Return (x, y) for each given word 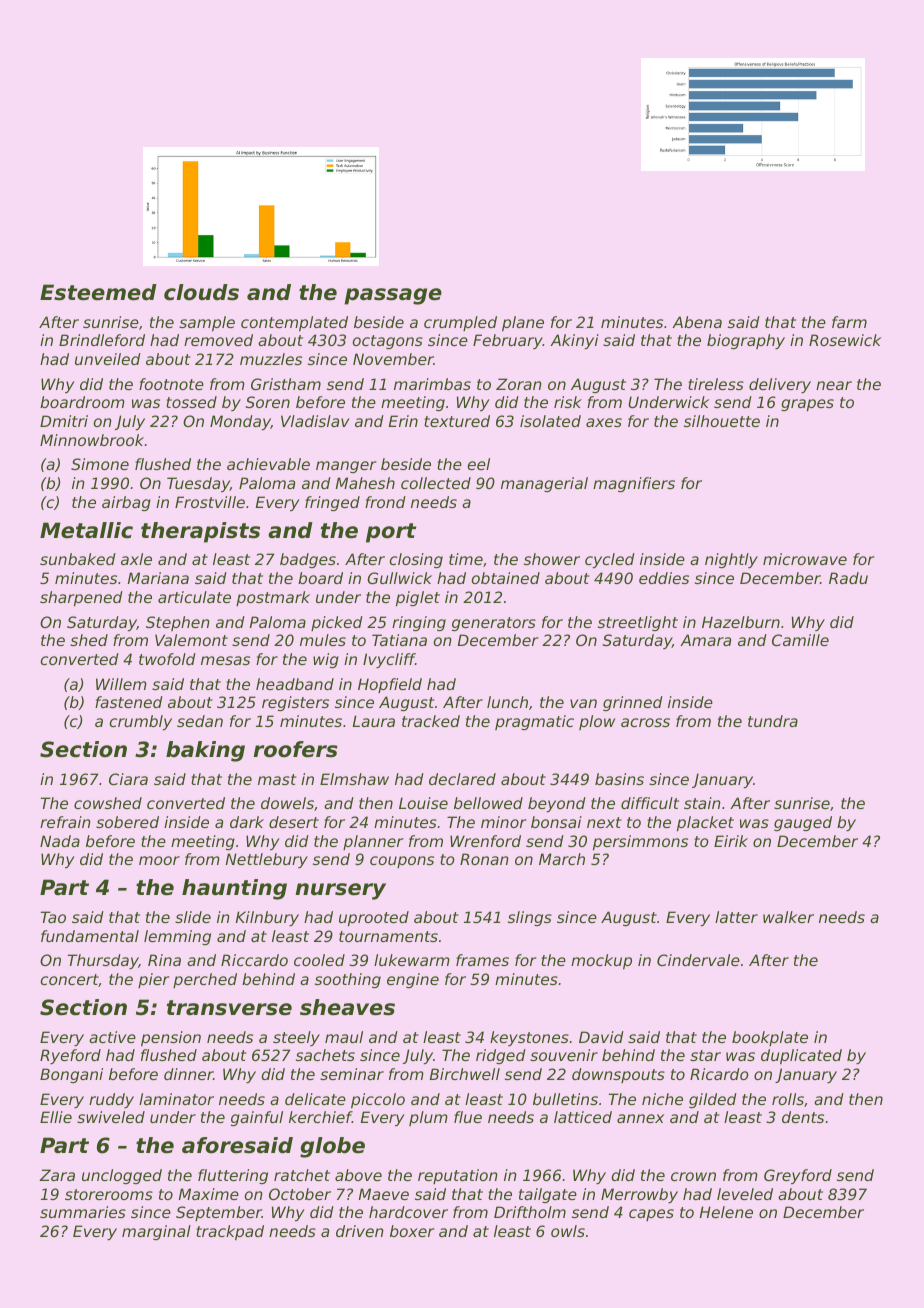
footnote (171, 384)
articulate (194, 597)
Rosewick (845, 340)
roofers (295, 749)
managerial (544, 484)
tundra (773, 721)
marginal (156, 1232)
